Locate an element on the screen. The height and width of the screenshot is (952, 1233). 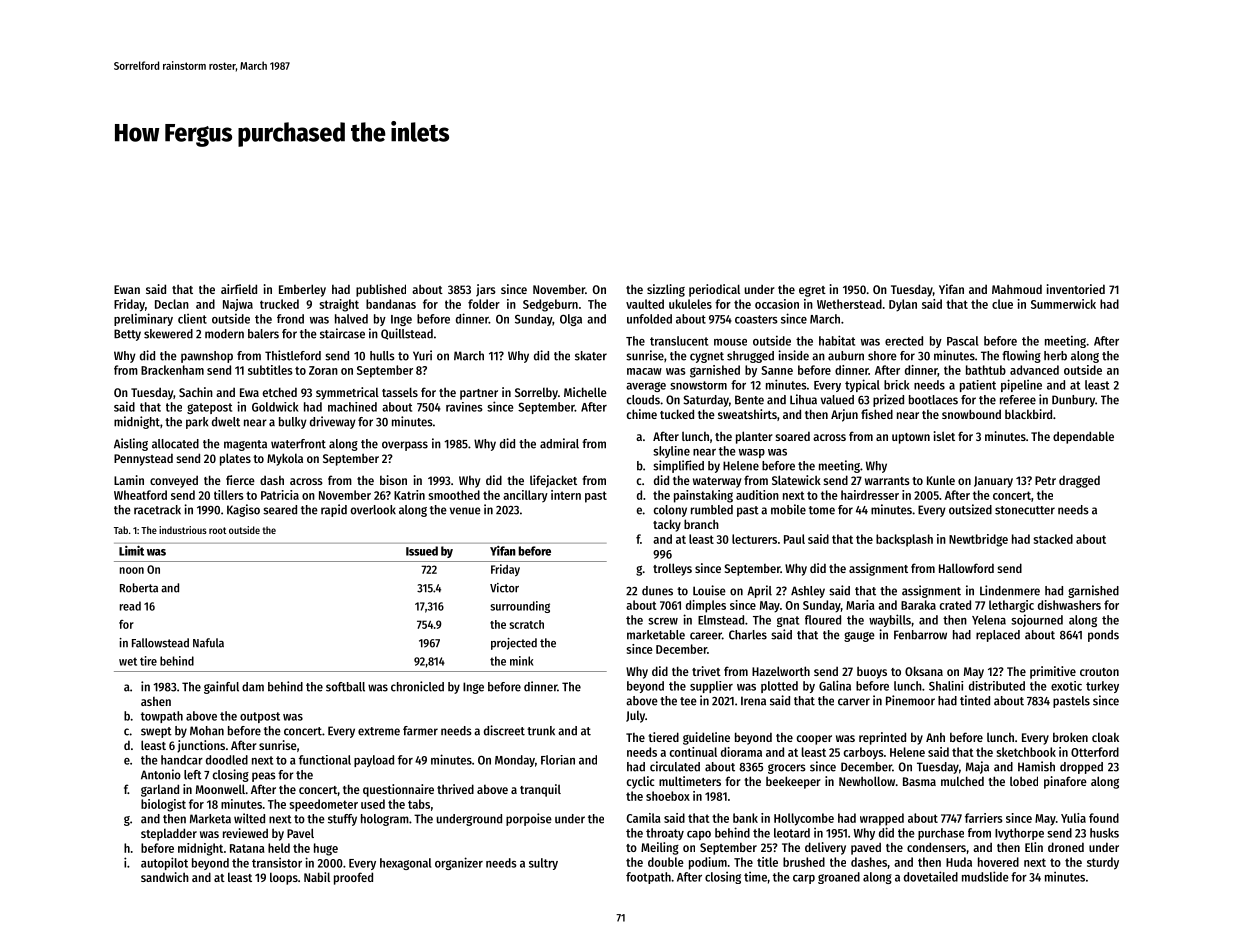
airfield is located at coordinates (239, 289).
